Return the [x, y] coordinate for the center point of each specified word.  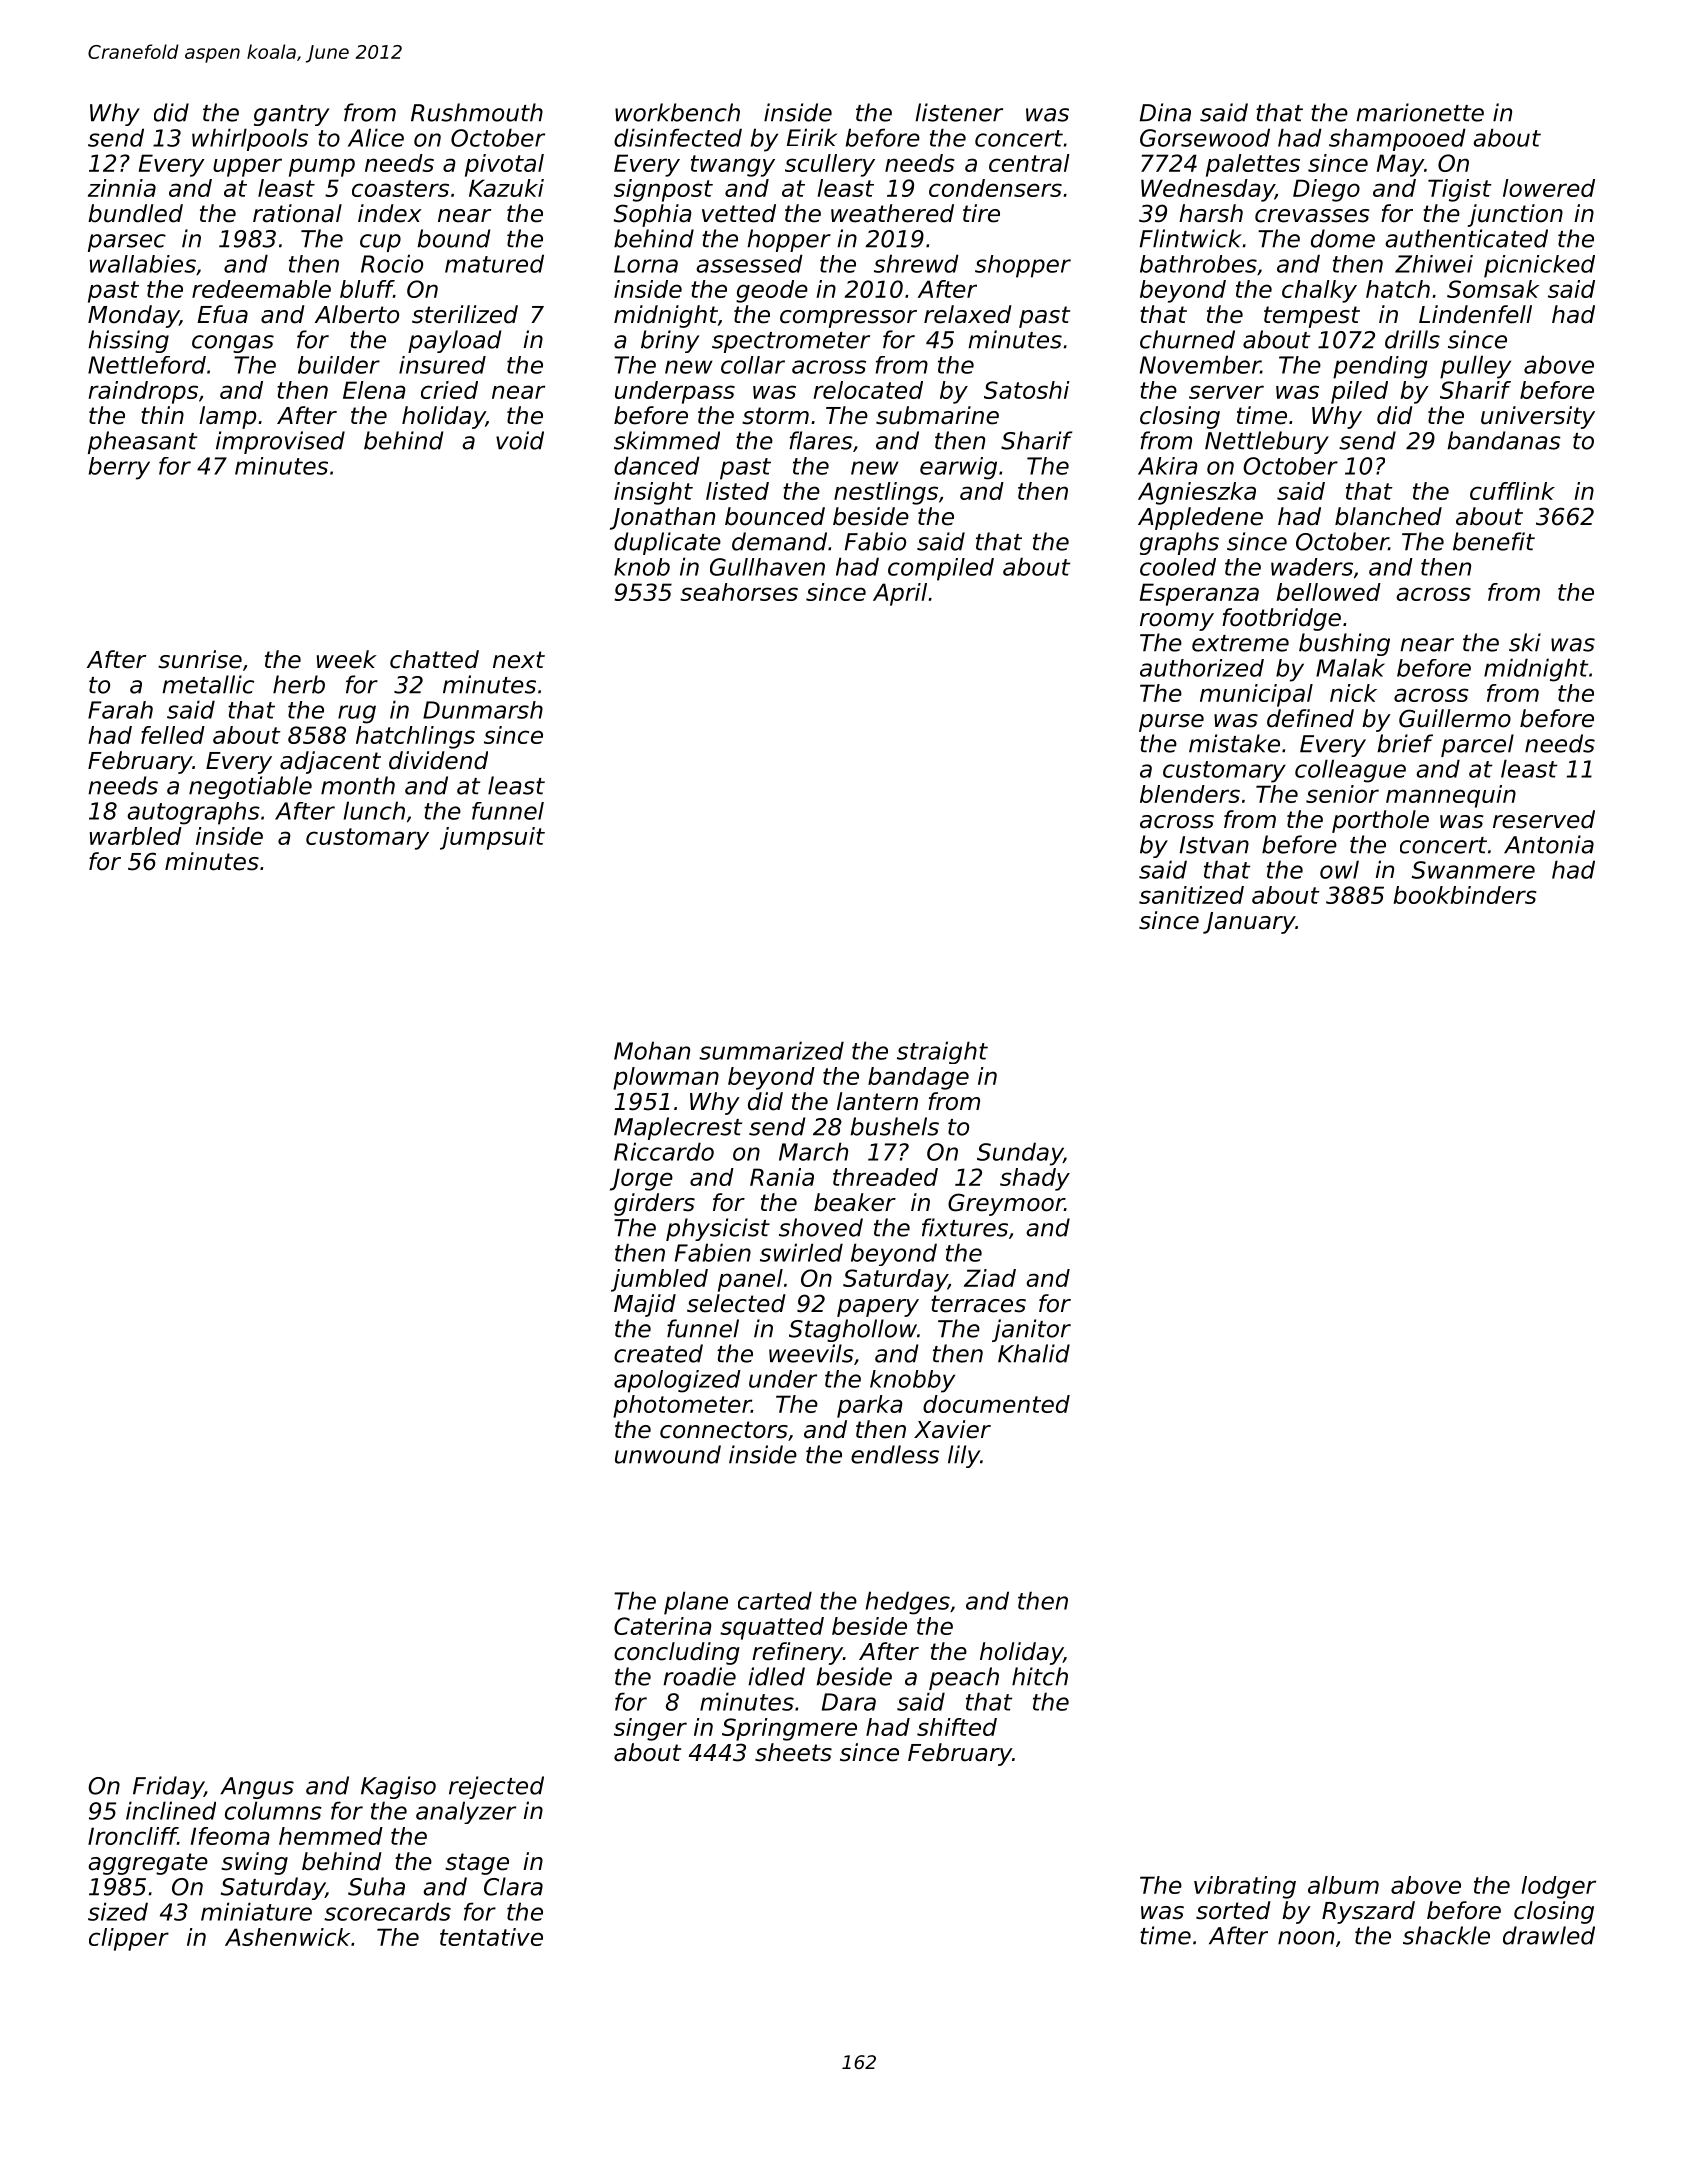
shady [1035, 1179]
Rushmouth [477, 112]
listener [959, 112]
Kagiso [398, 1787]
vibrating [1245, 1887]
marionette [1420, 112]
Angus [257, 1788]
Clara [513, 1886]
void [520, 440]
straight [942, 1052]
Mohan [652, 1050]
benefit [1494, 541]
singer [650, 1729]
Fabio [875, 541]
